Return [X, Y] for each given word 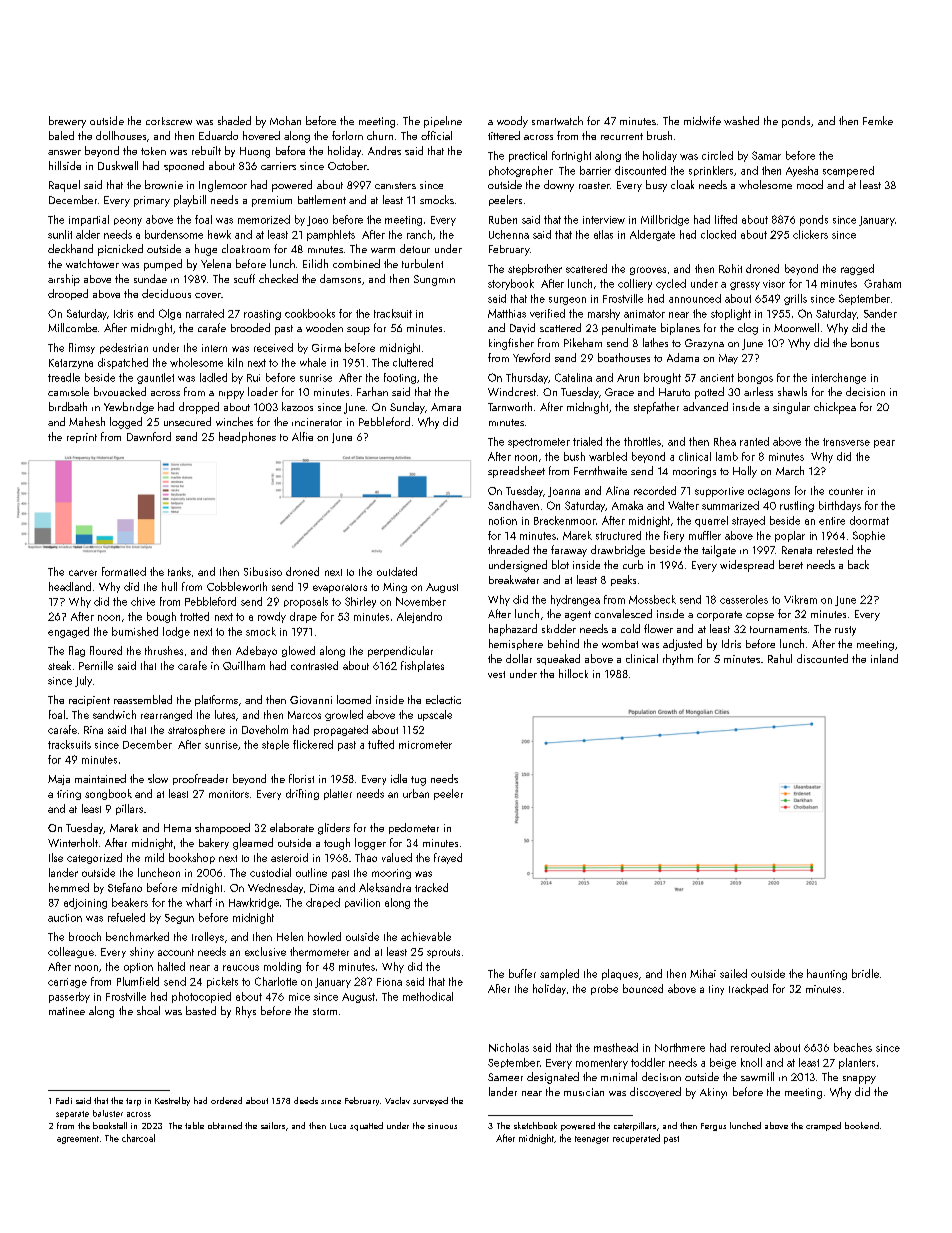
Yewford [531, 357]
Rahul [780, 658]
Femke [878, 120]
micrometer [425, 745]
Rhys [246, 1012]
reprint [82, 438]
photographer [521, 171]
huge [206, 250]
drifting [302, 794]
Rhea [725, 441]
